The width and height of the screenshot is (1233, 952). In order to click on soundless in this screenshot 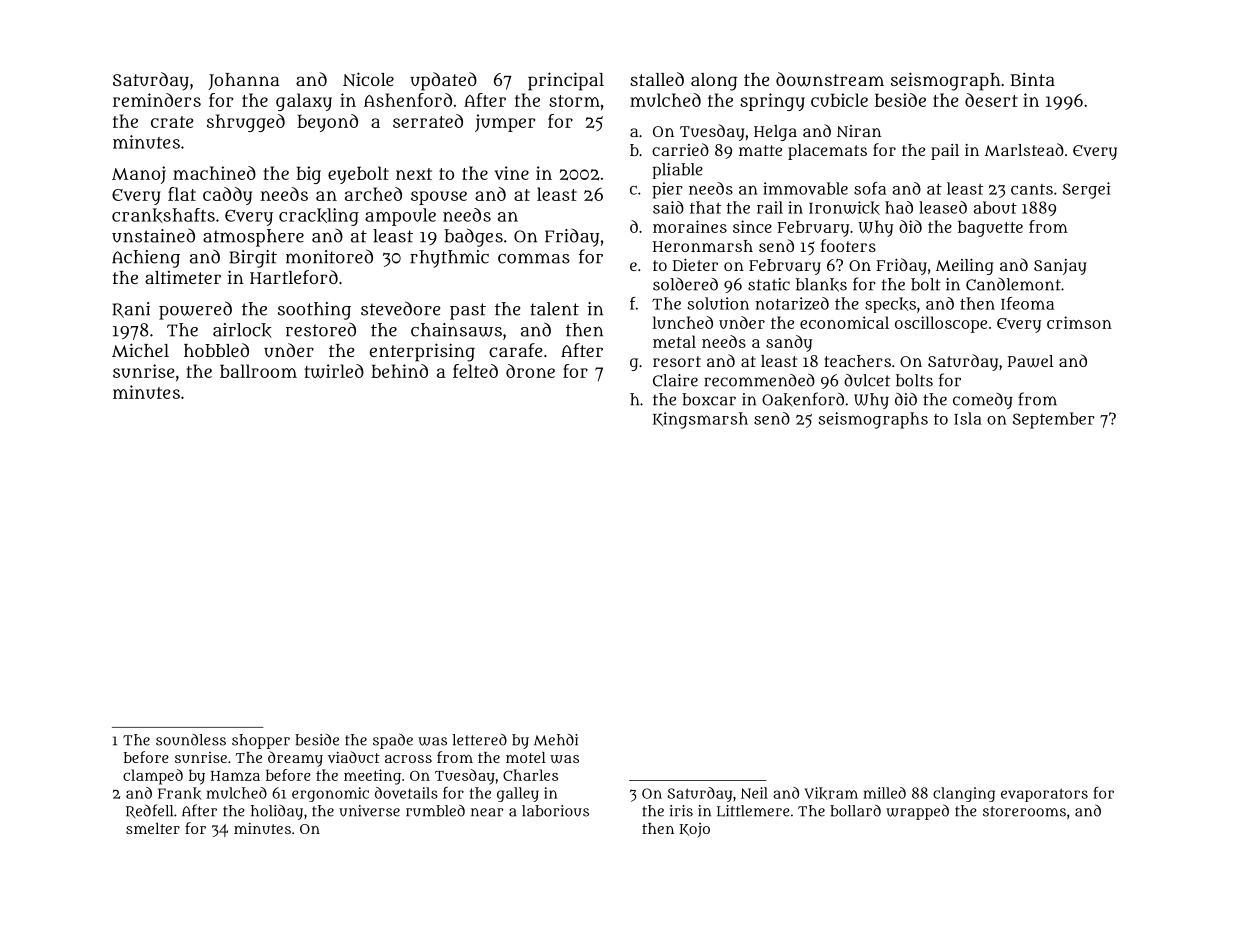, I will do `click(191, 740)`.
